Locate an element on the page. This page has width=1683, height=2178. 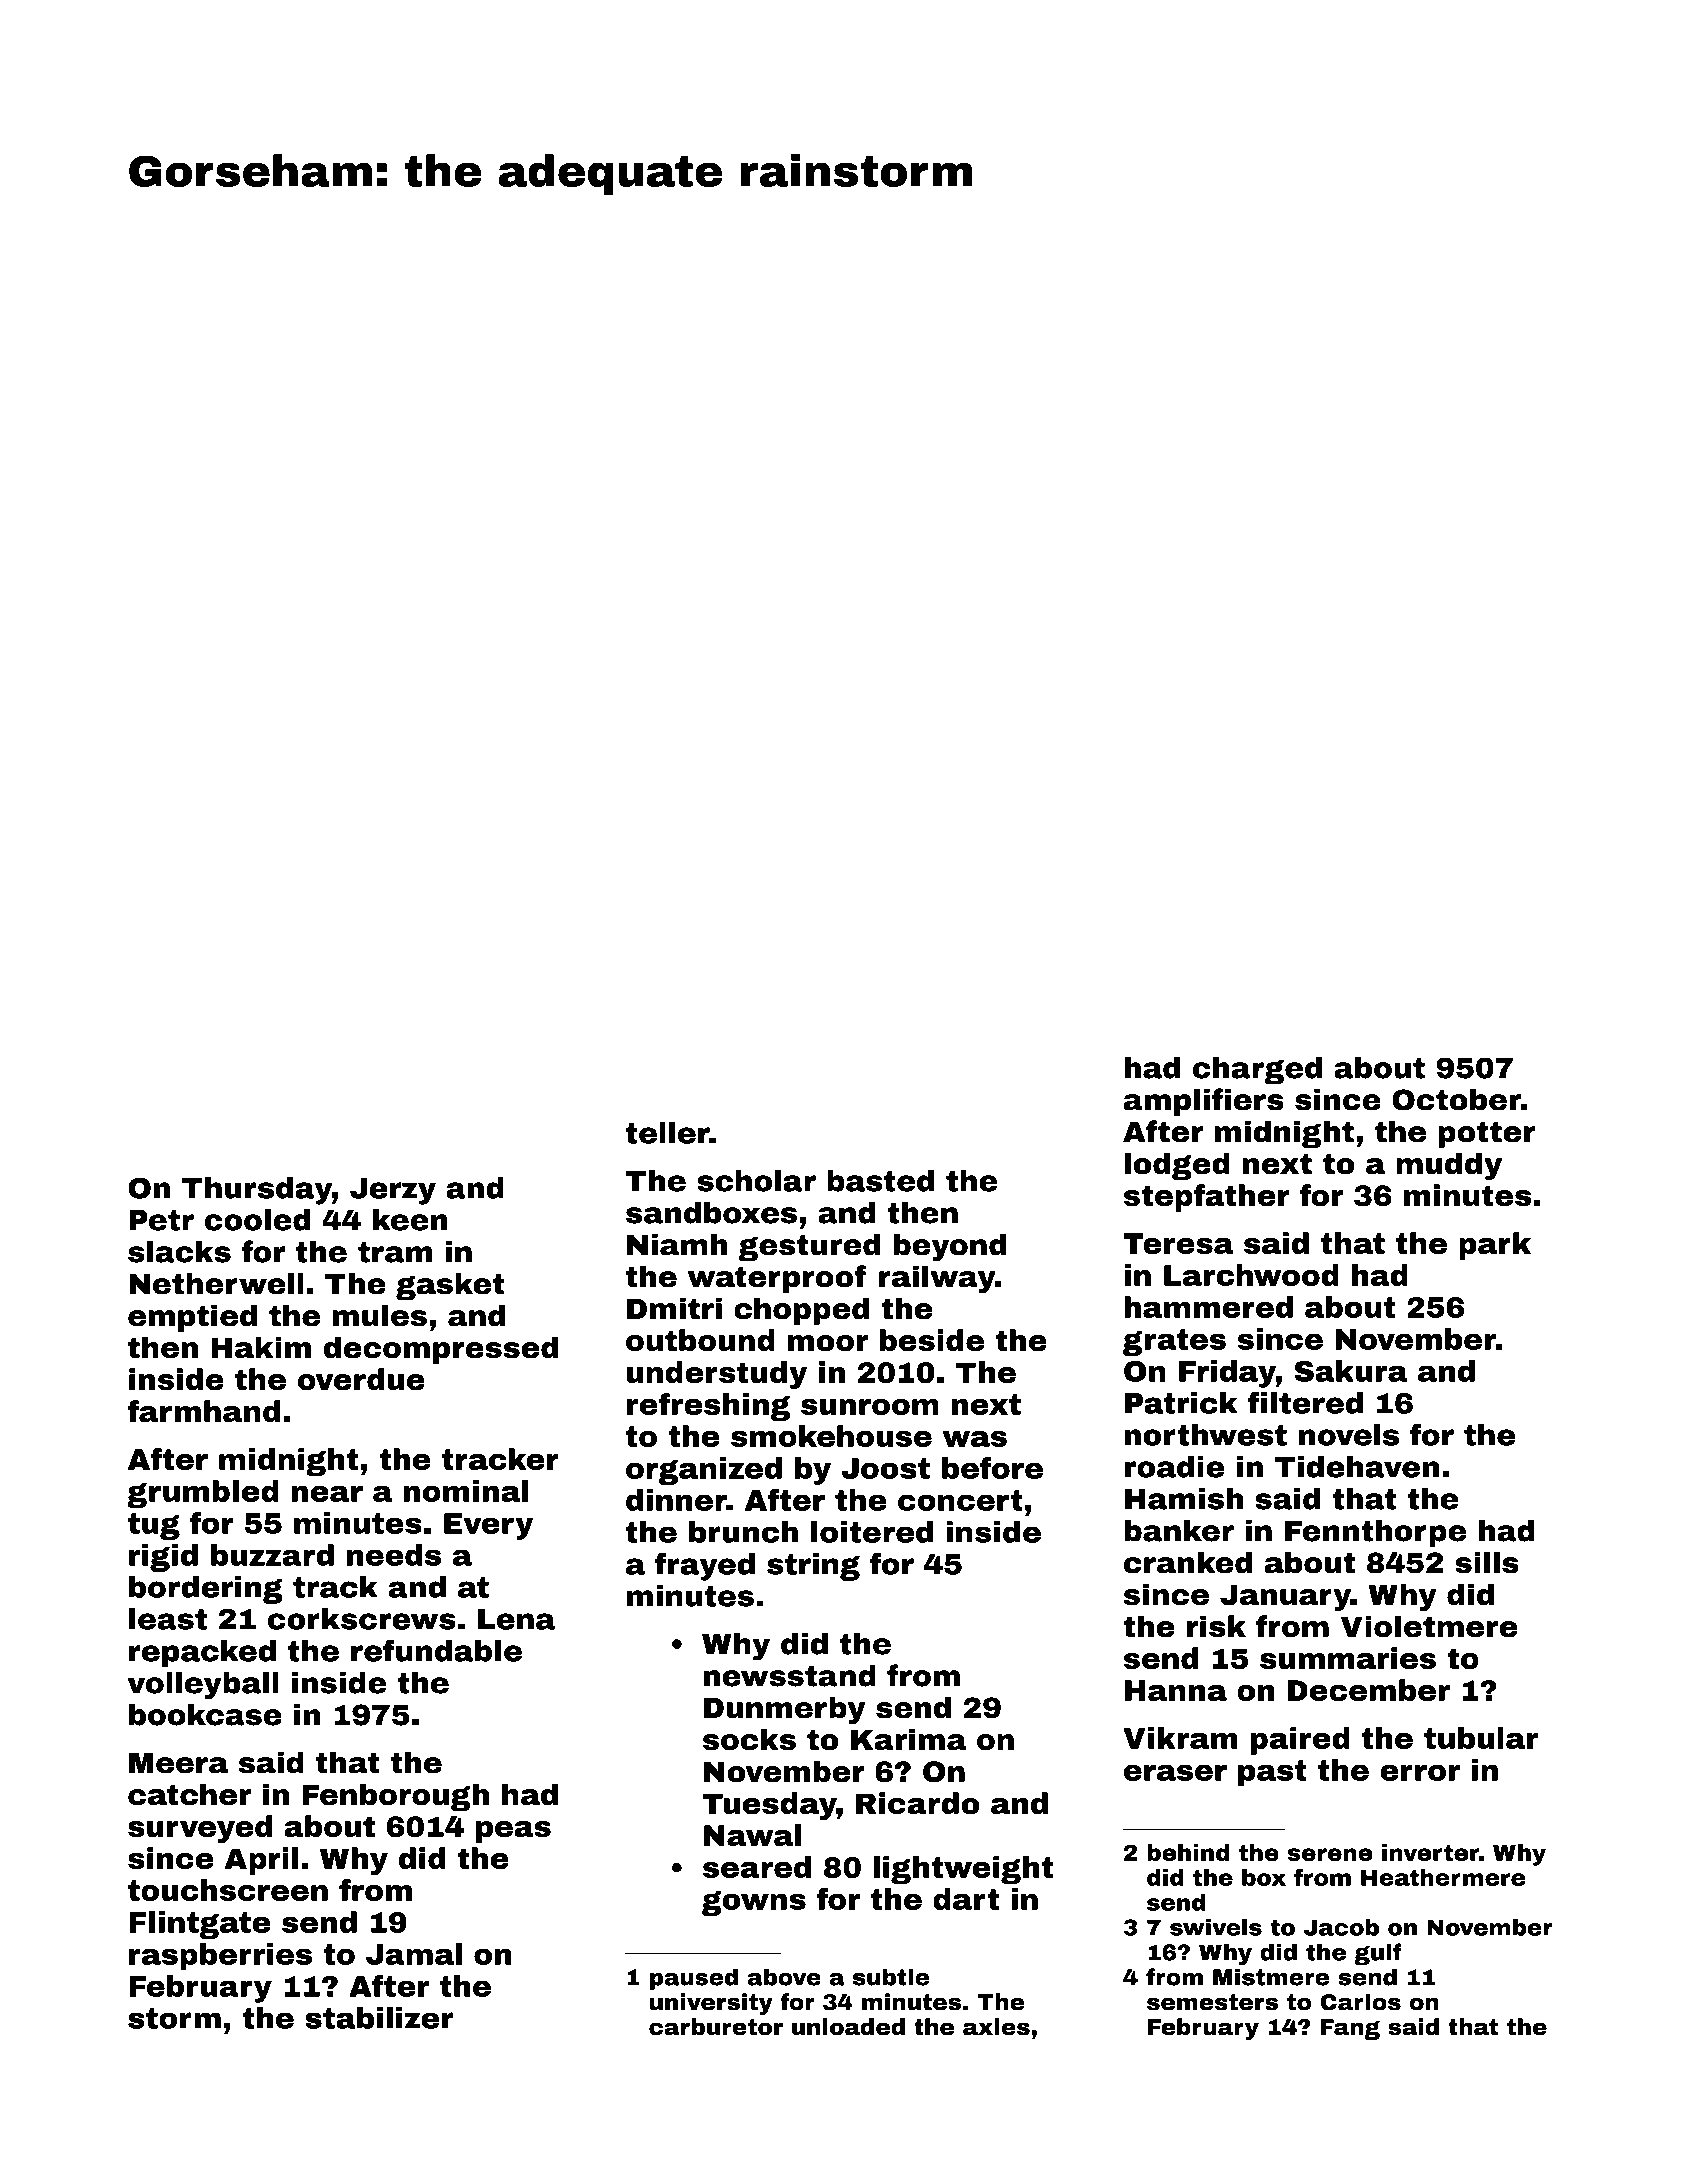
amplifiers is located at coordinates (1204, 1102).
